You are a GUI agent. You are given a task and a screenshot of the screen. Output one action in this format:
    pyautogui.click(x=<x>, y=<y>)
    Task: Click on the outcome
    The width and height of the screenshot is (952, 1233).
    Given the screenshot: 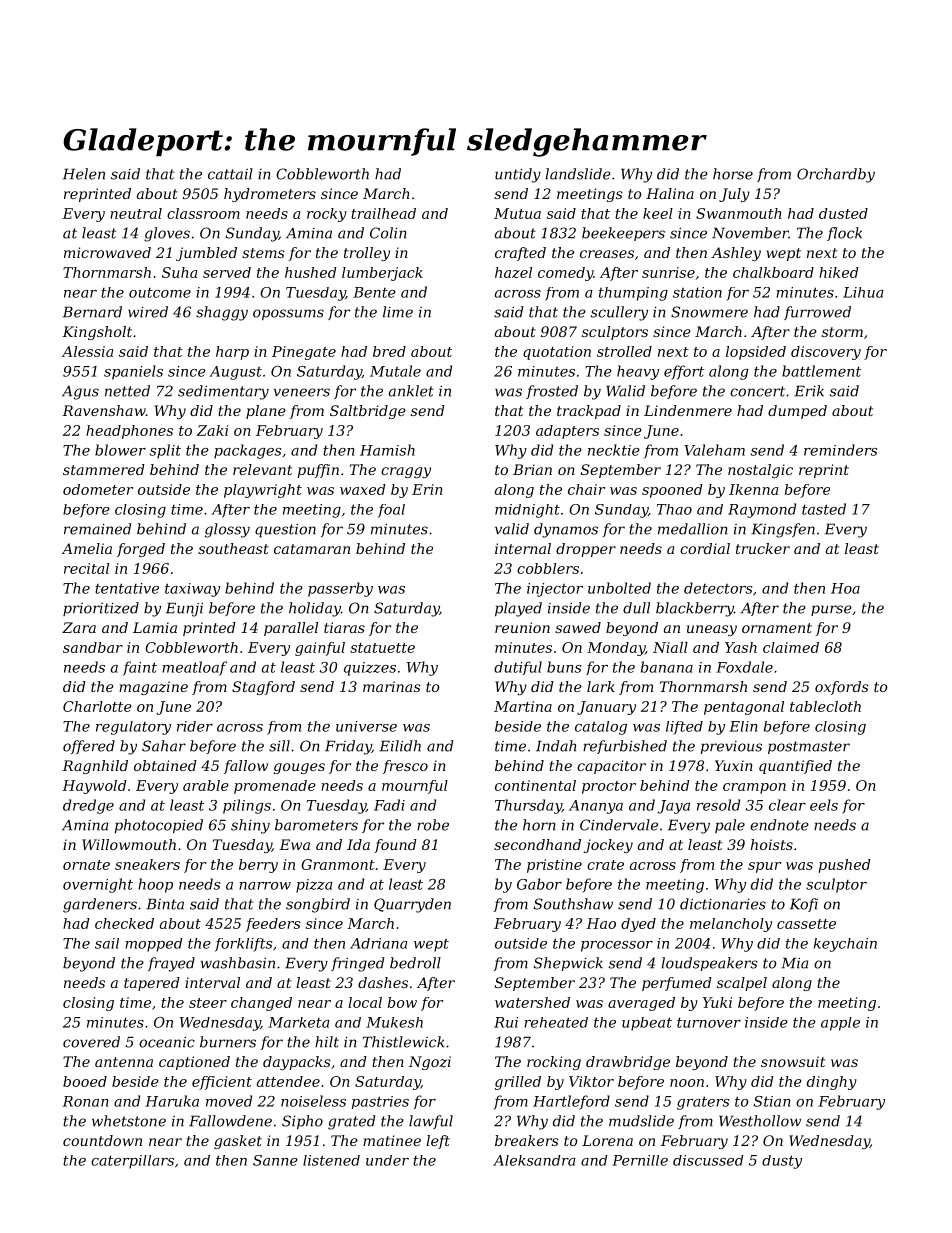 What is the action you would take?
    pyautogui.click(x=160, y=293)
